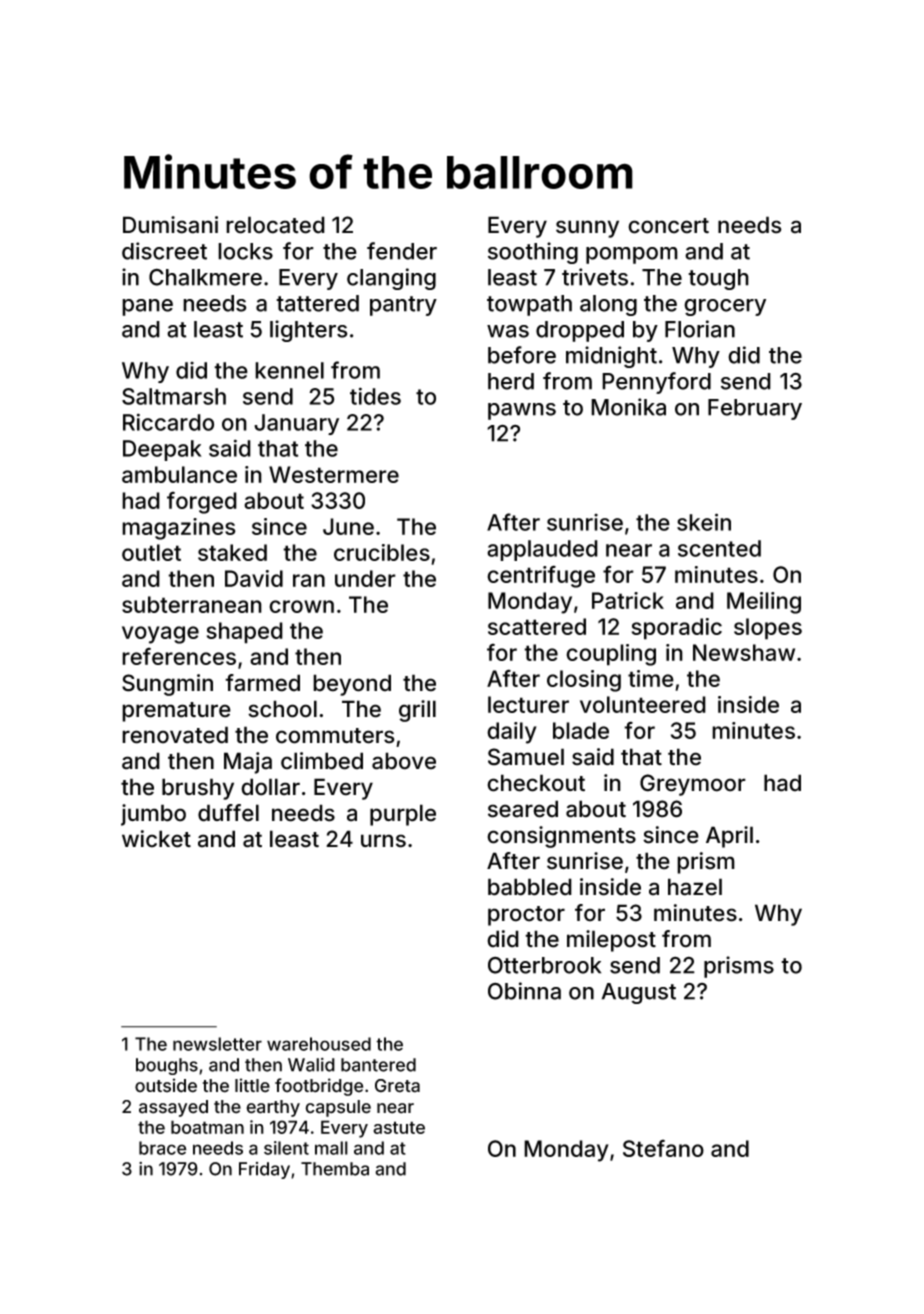  What do you see at coordinates (147, 307) in the document?
I see `pane` at bounding box center [147, 307].
